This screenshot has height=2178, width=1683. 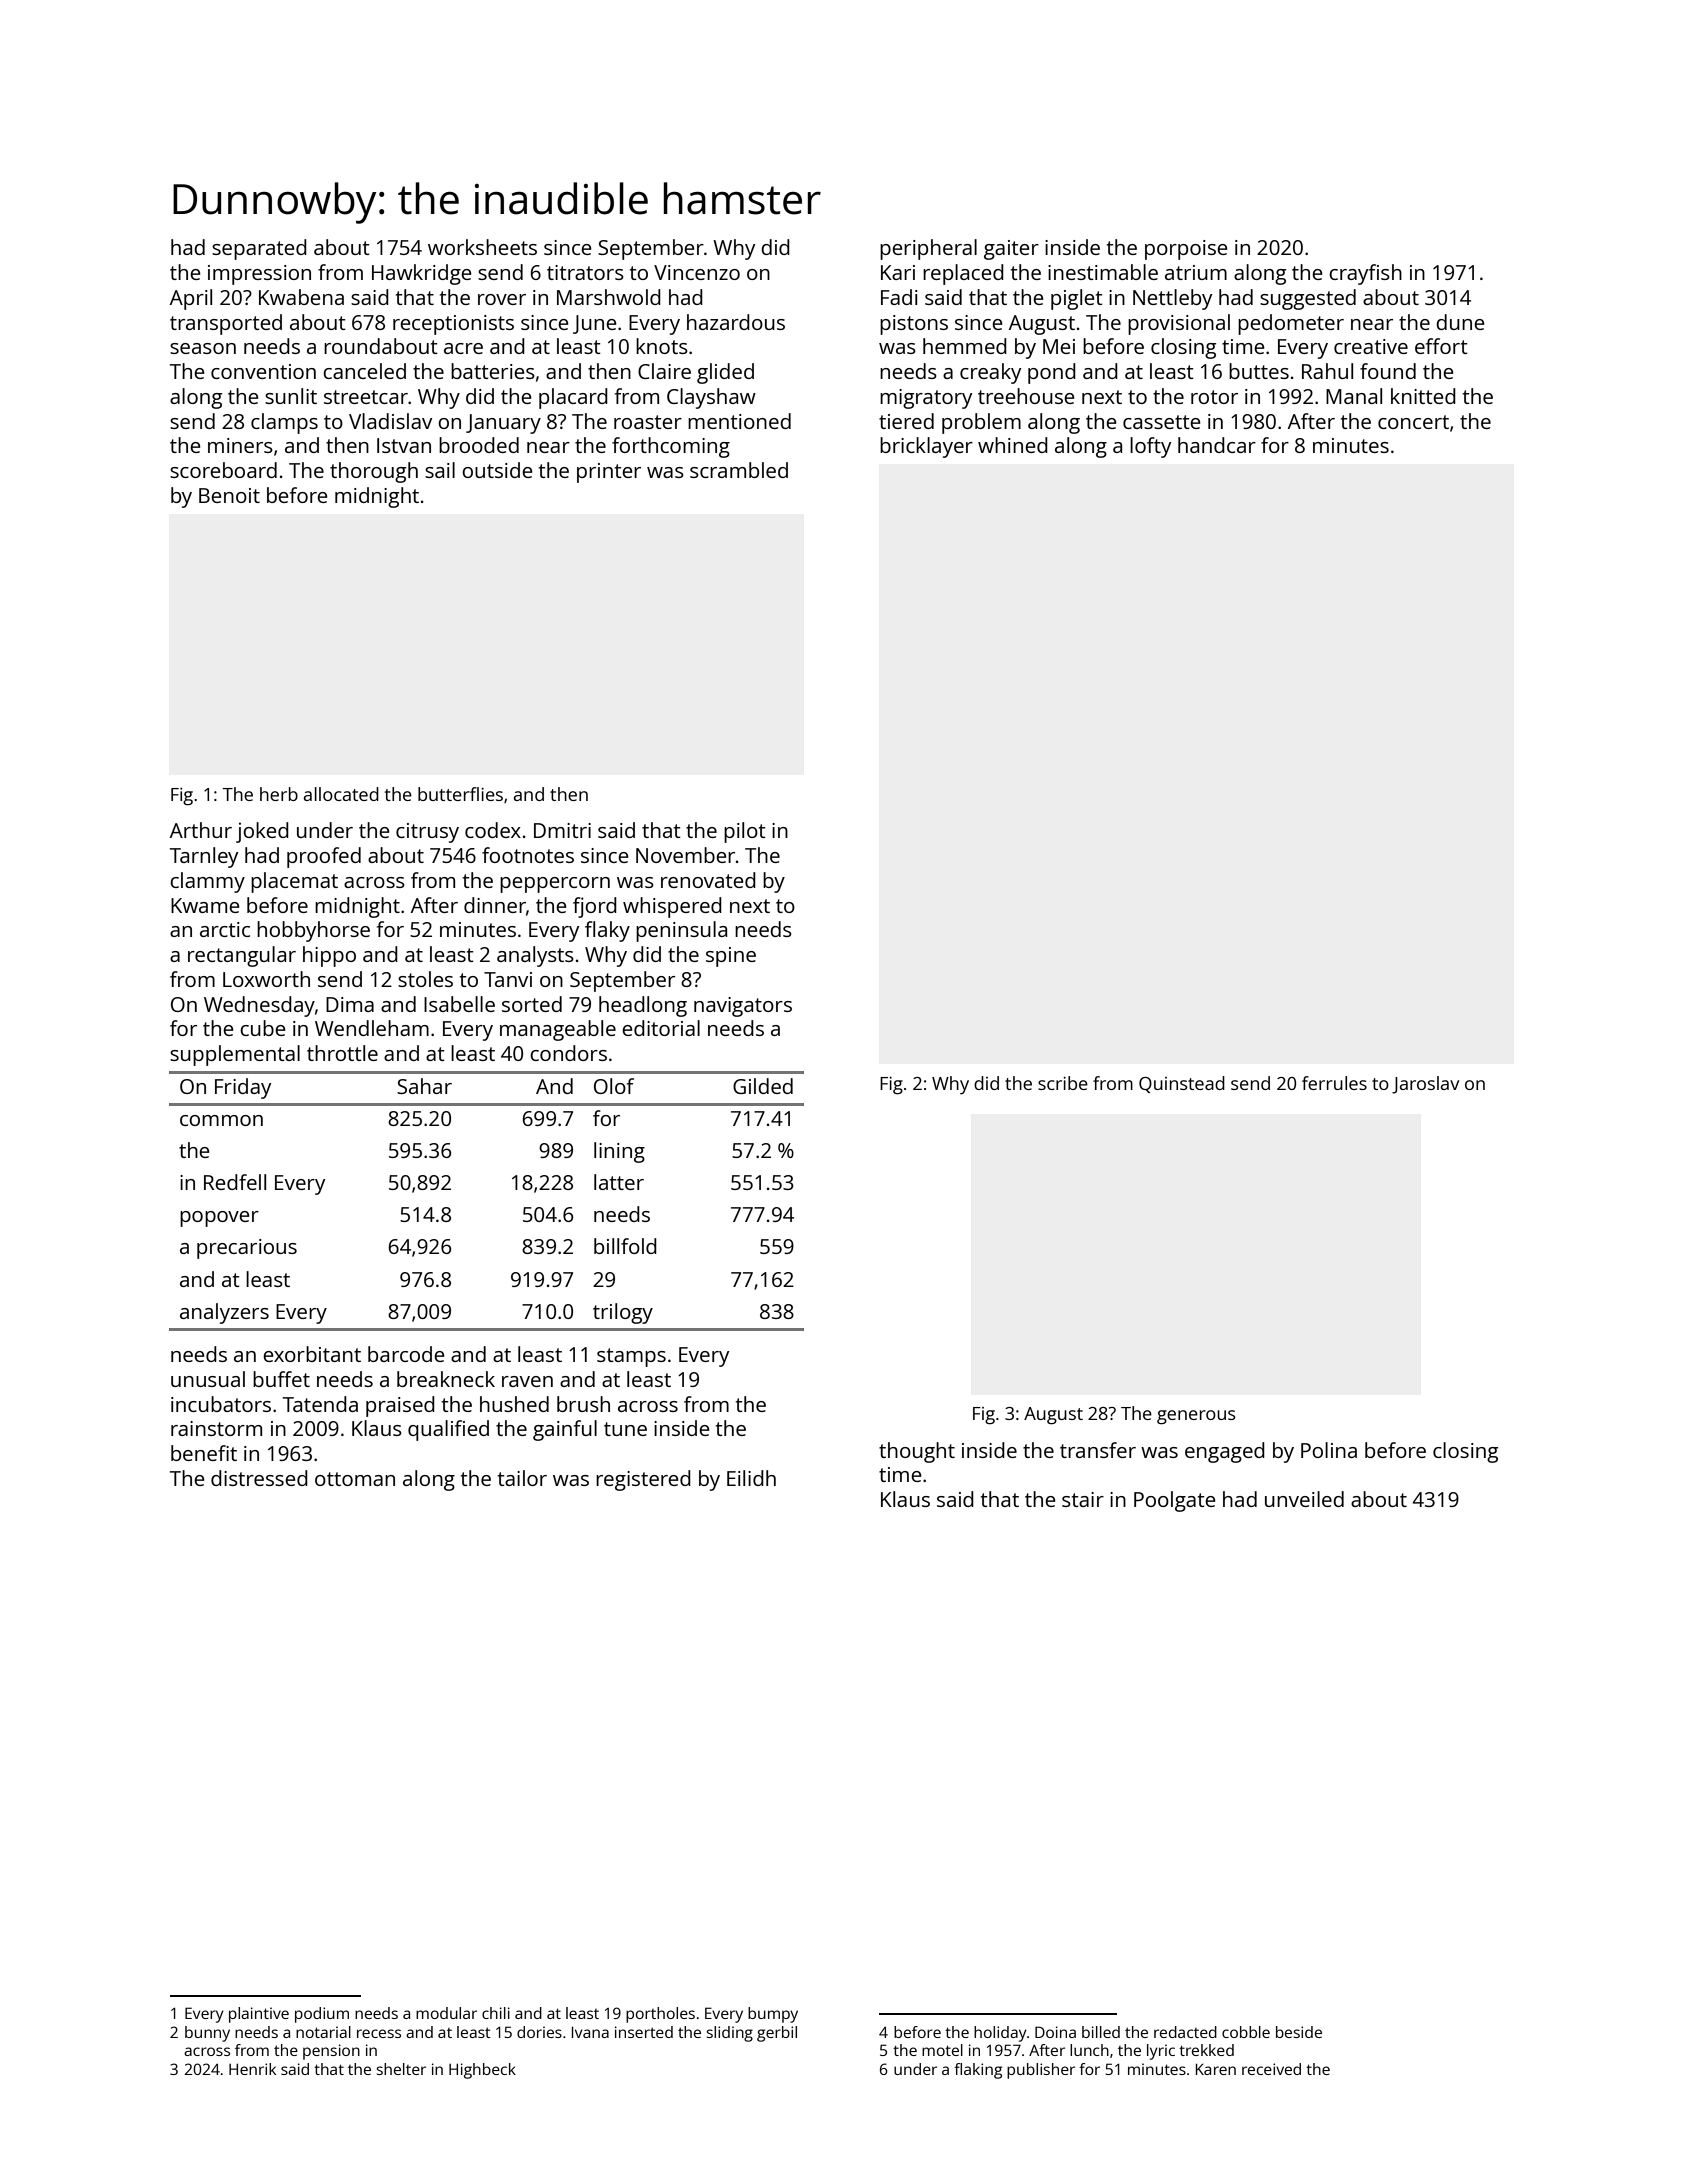 What do you see at coordinates (460, 794) in the screenshot?
I see `butterflies` at bounding box center [460, 794].
